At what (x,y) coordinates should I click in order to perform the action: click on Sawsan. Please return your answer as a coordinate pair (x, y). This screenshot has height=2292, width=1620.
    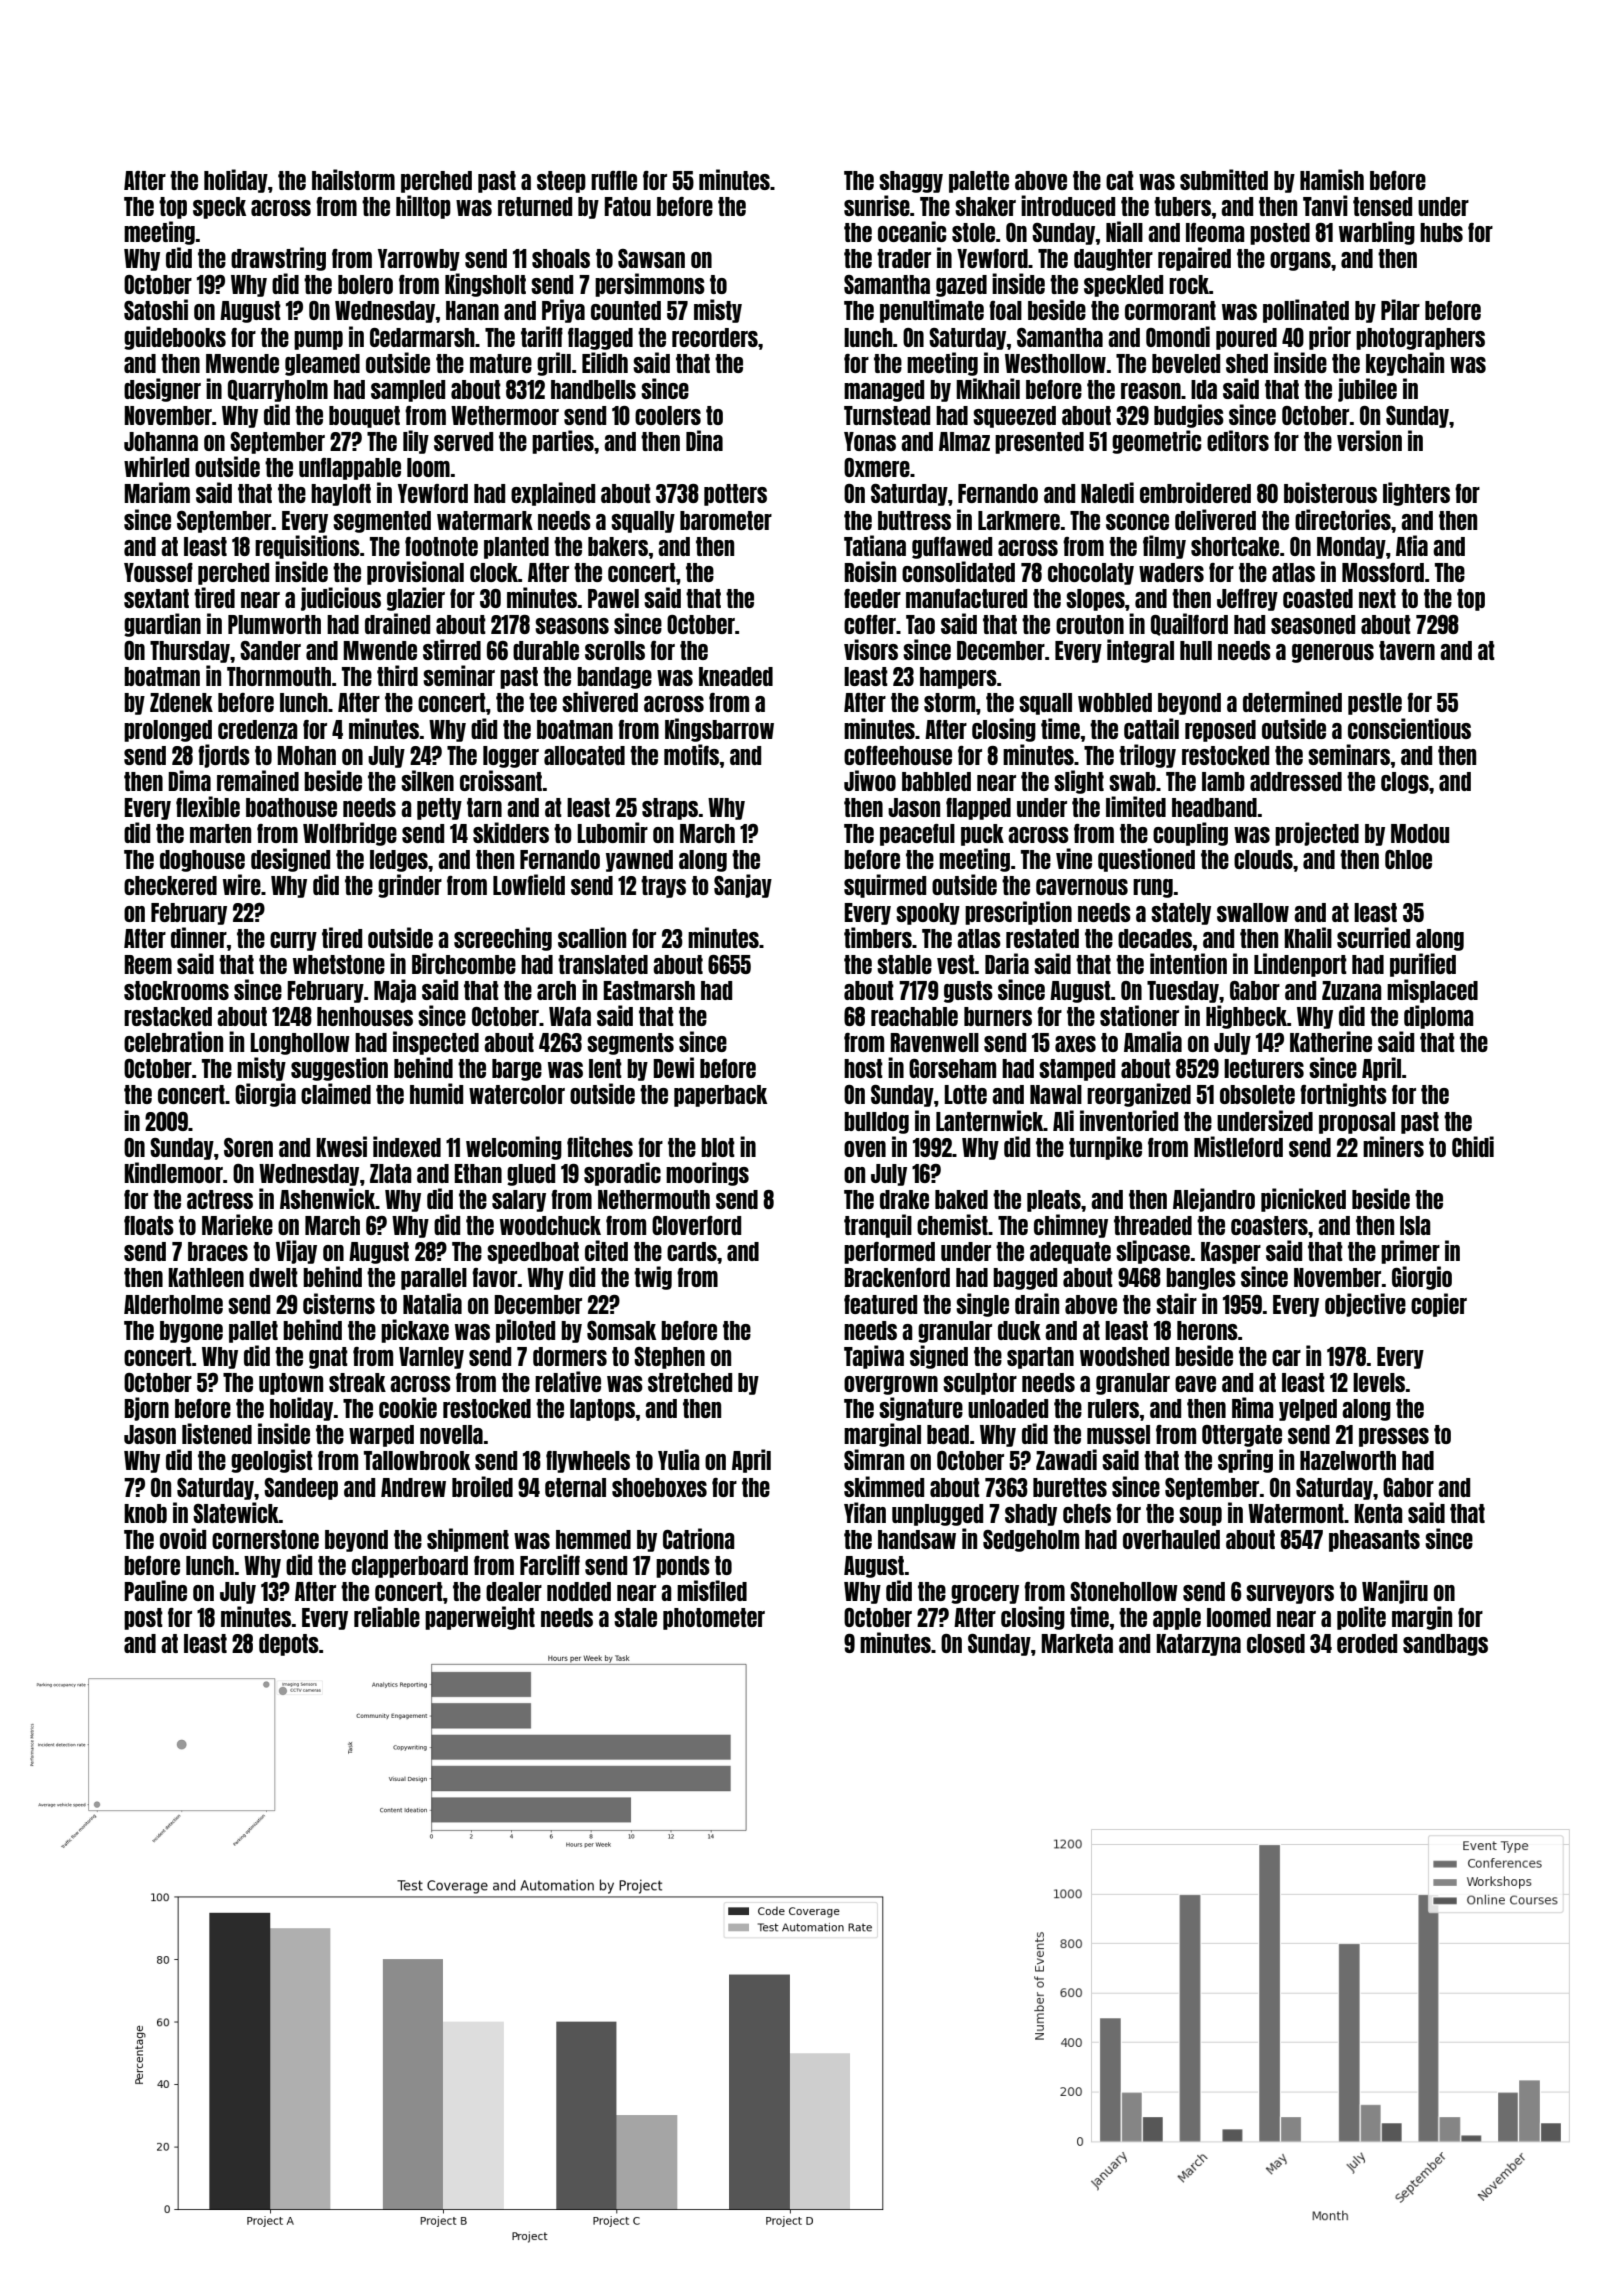
    Looking at the image, I should click on (651, 258).
